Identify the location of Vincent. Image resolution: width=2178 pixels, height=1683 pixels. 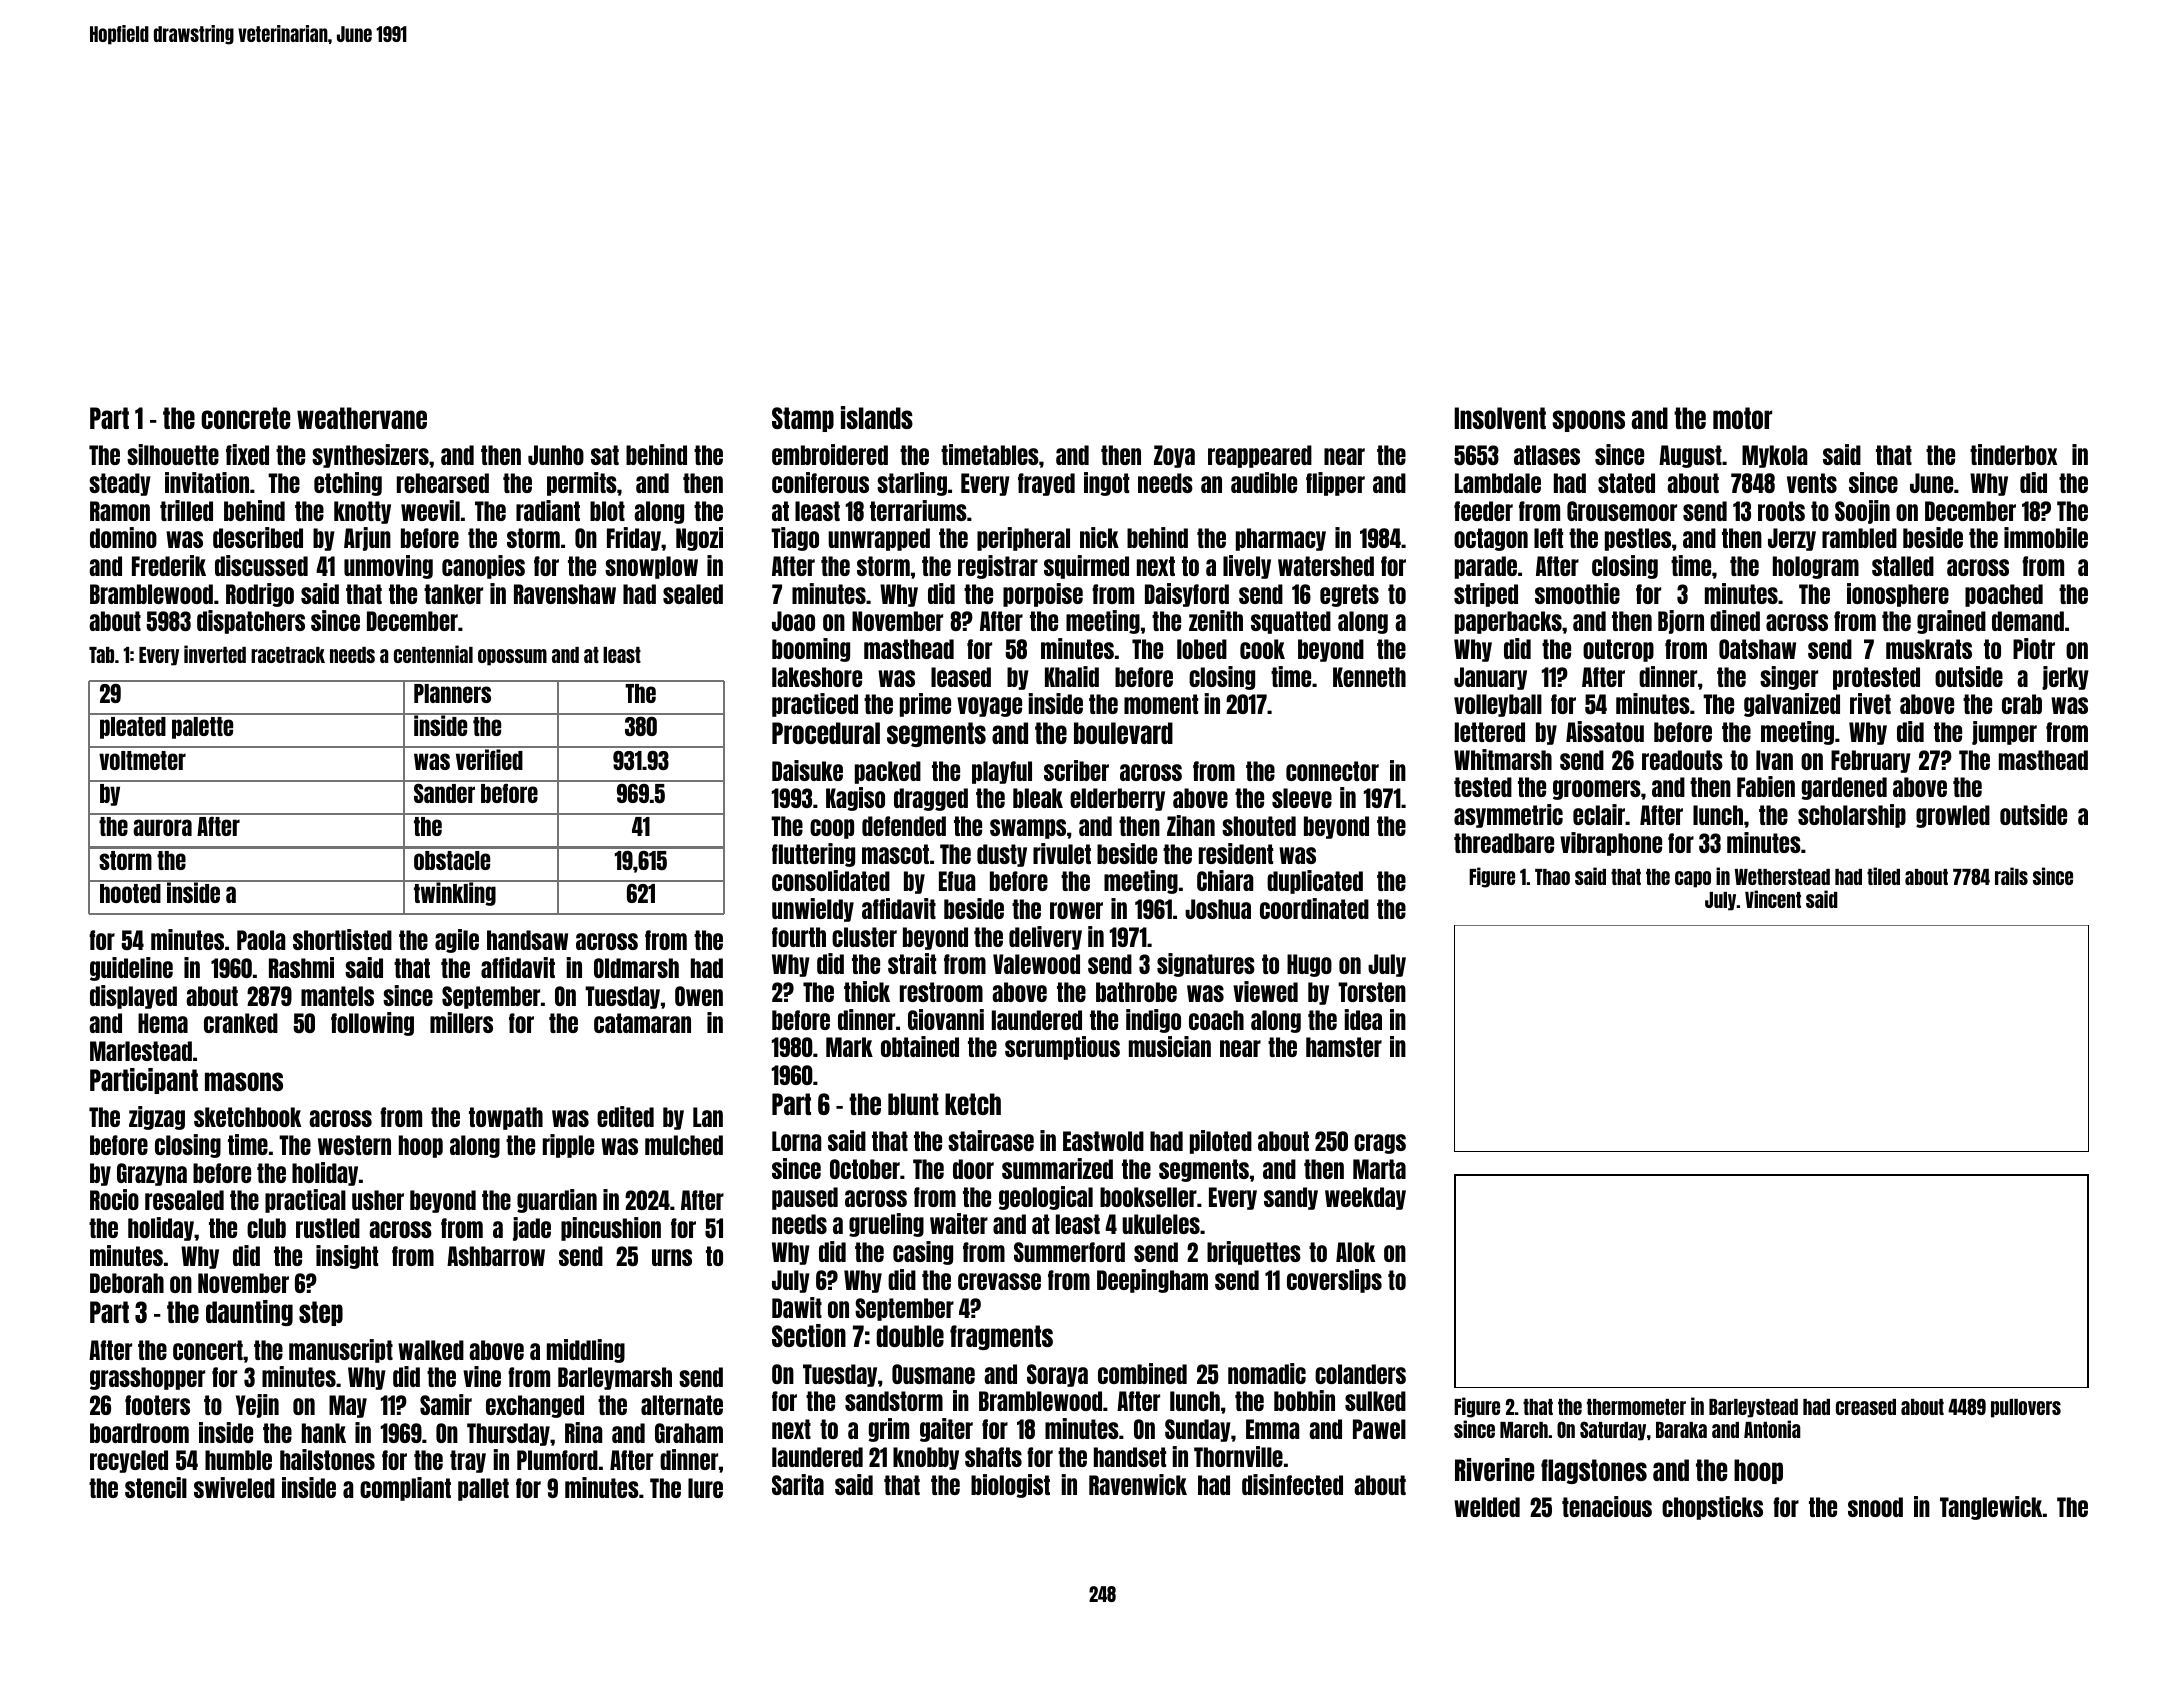
(1773, 899).
